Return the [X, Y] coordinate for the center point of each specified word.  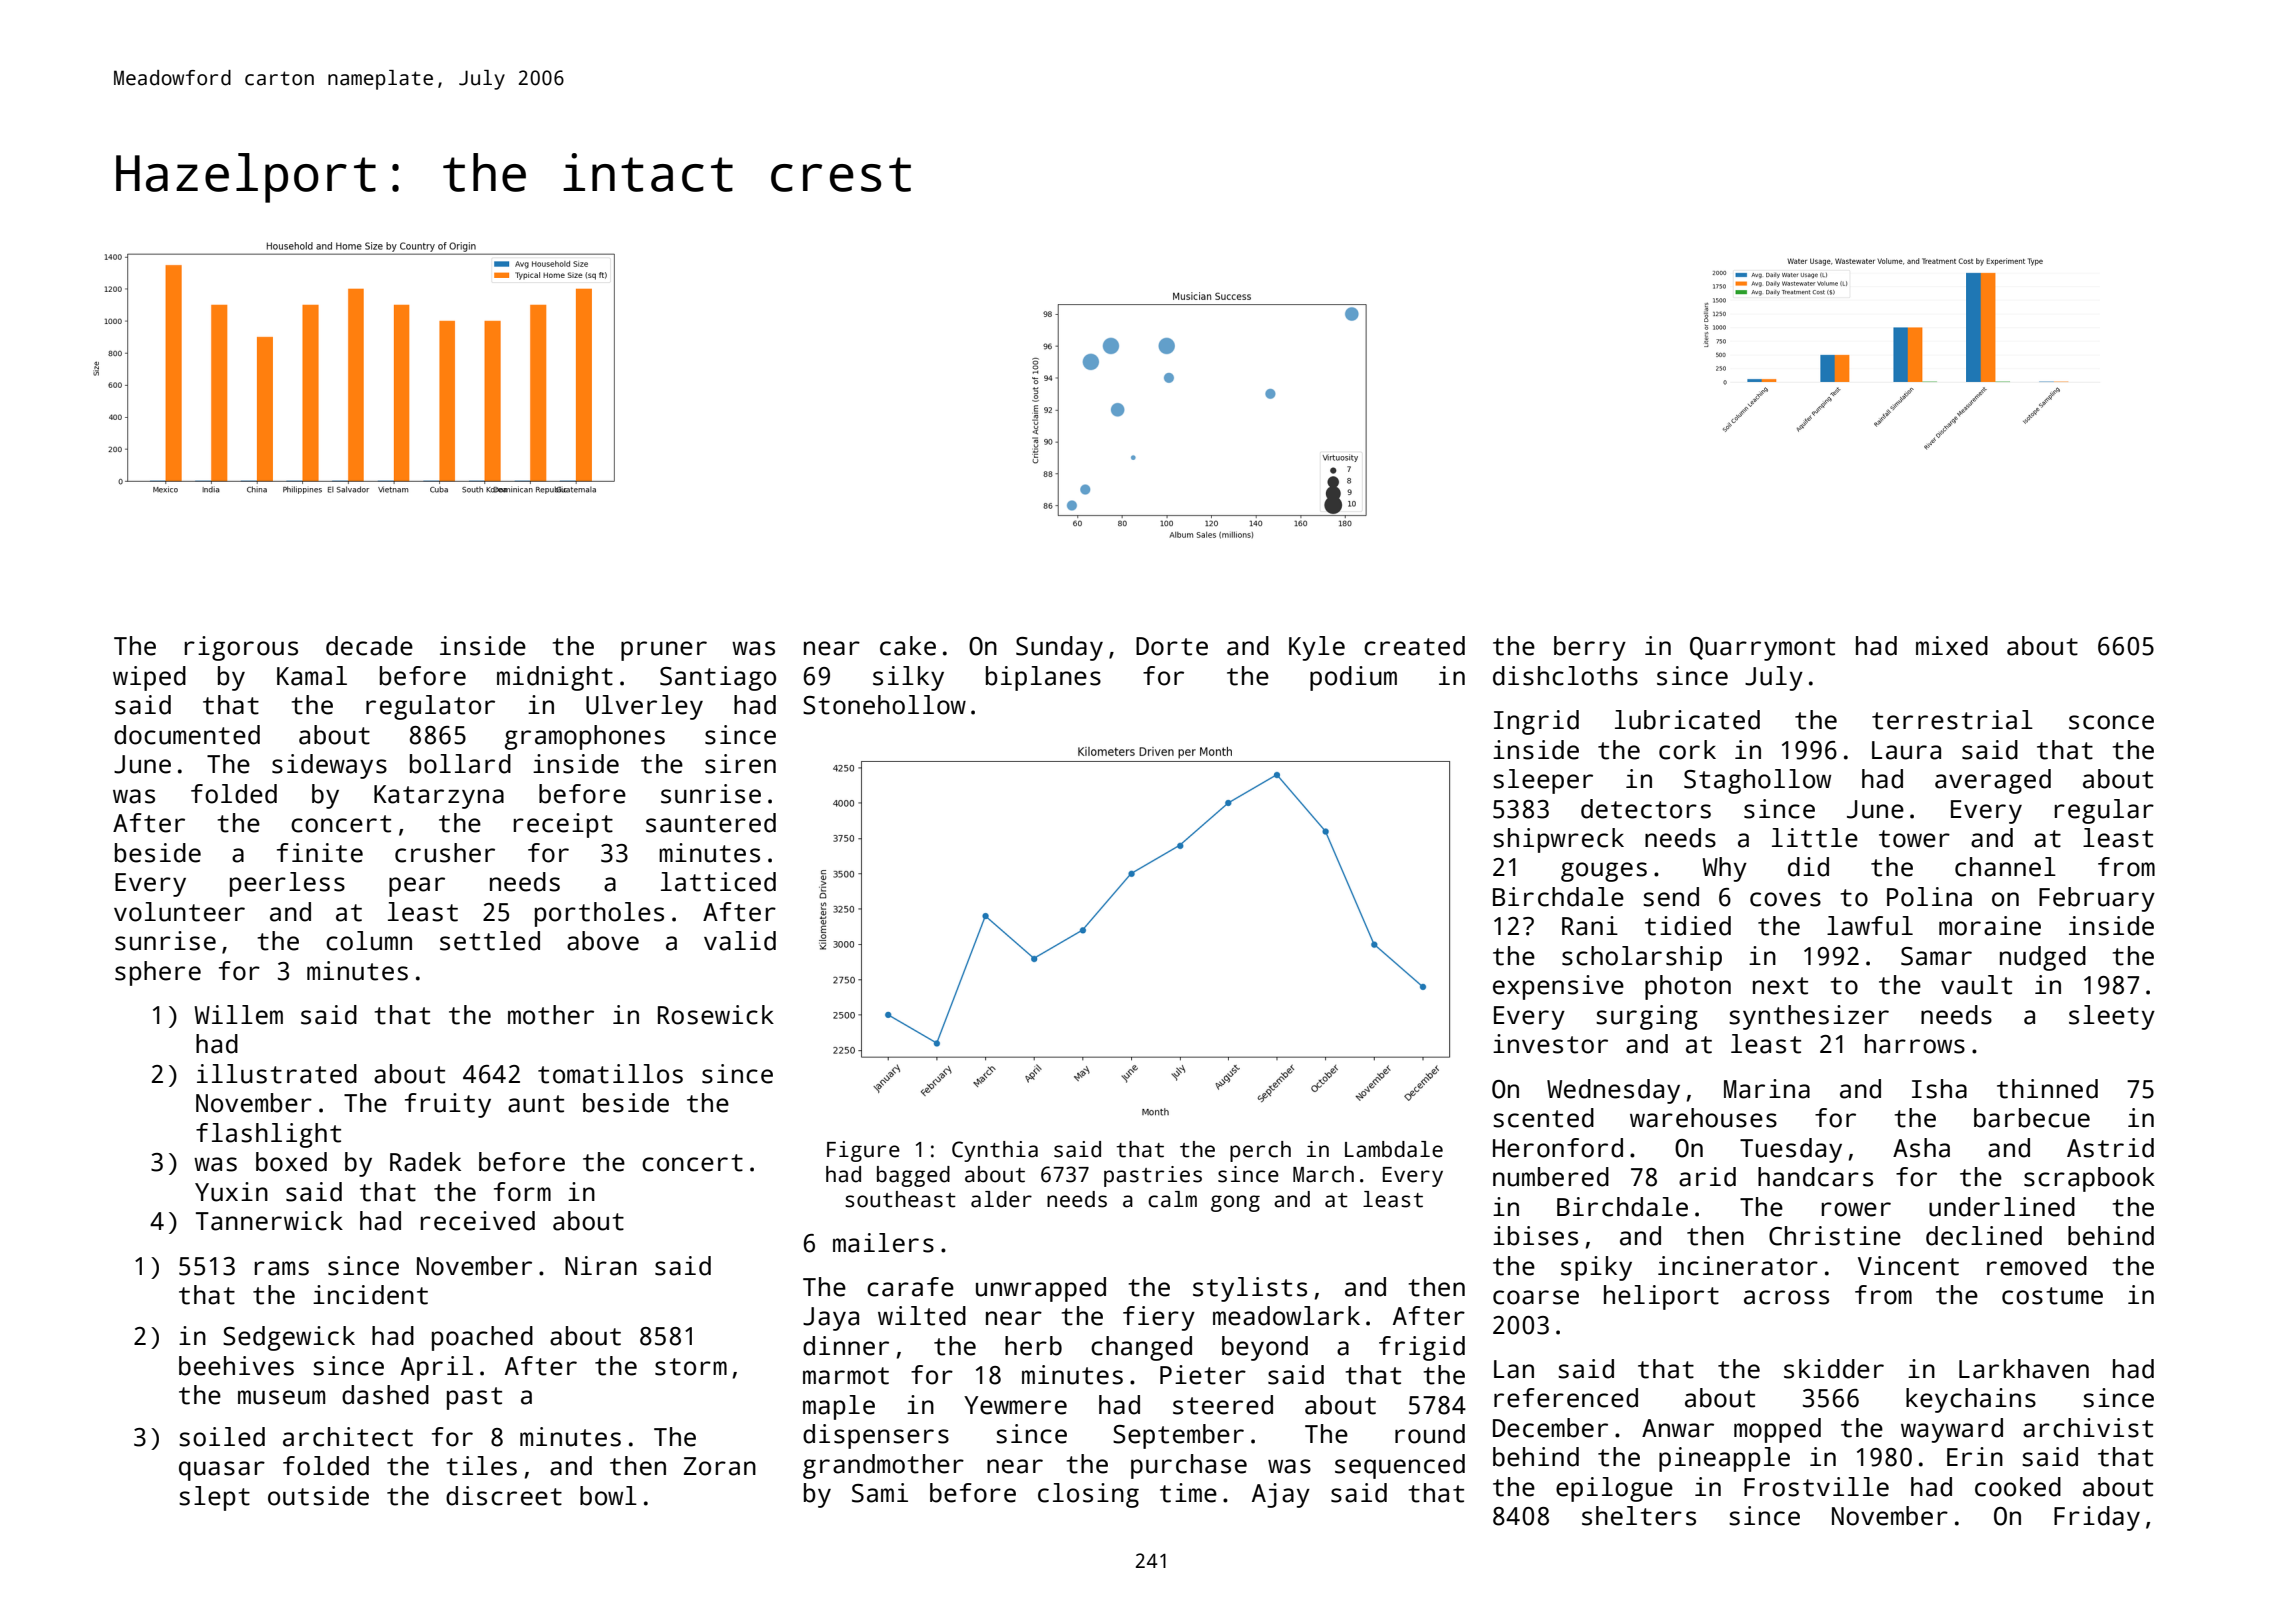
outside [318, 1496]
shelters [1639, 1516]
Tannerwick [269, 1221]
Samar [1936, 956]
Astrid [2110, 1148]
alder [1001, 1199]
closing [1088, 1495]
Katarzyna [439, 797]
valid [740, 941]
